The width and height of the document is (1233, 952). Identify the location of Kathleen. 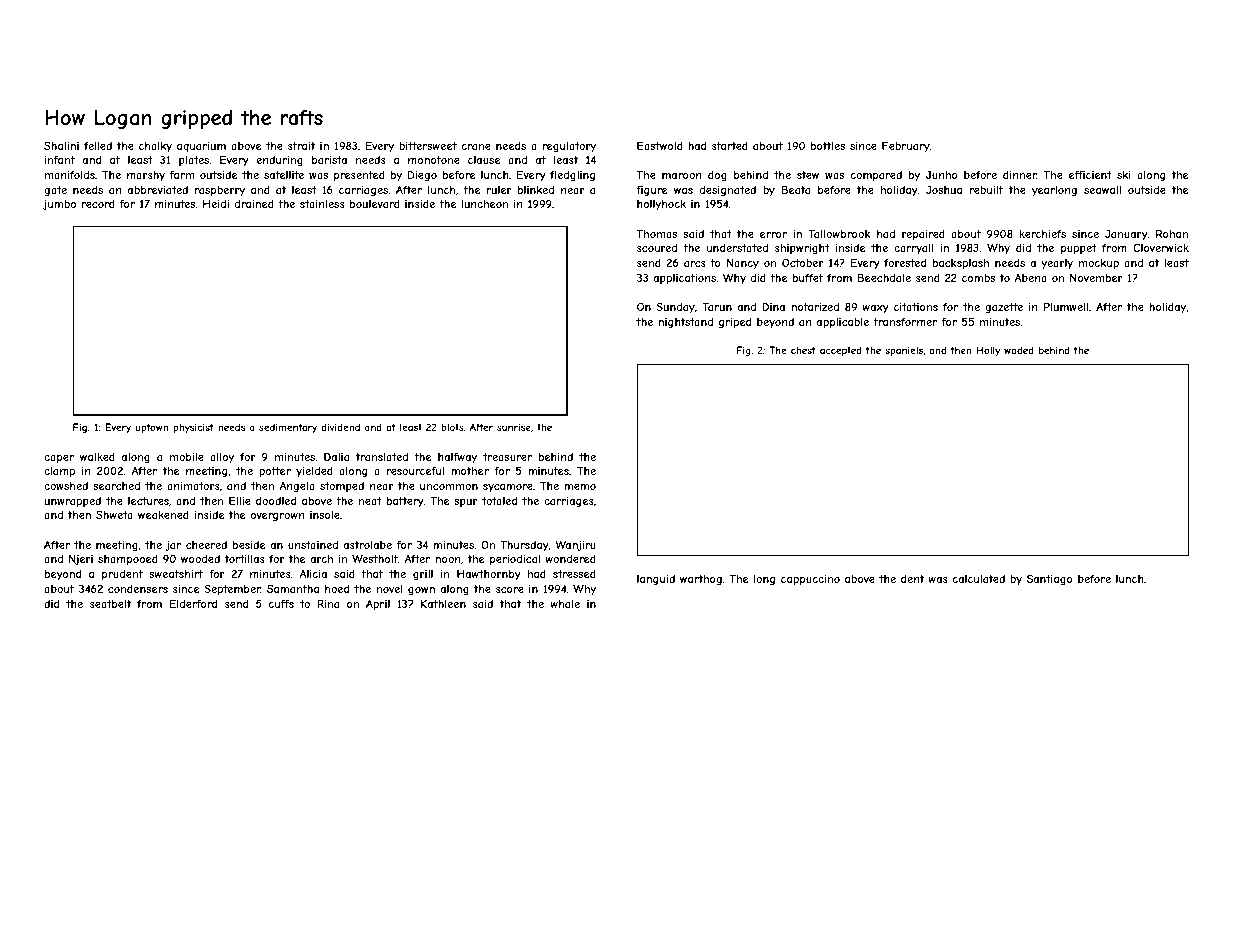
(443, 604).
